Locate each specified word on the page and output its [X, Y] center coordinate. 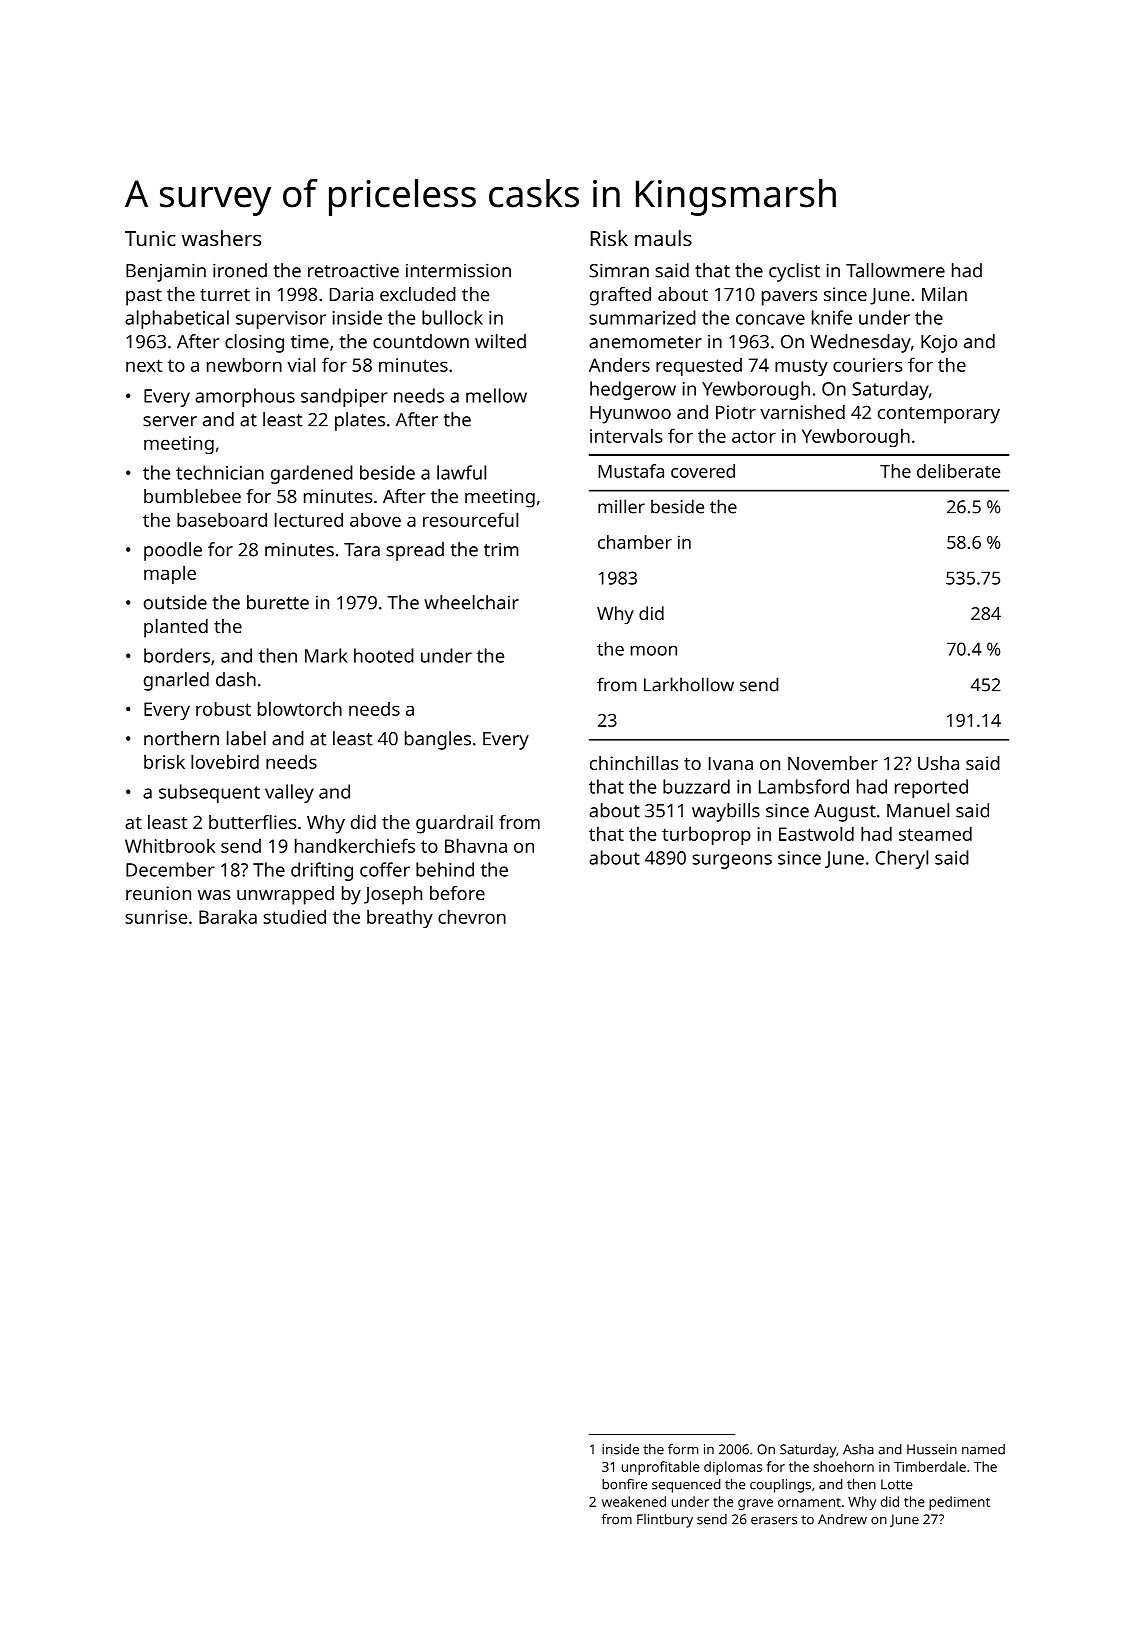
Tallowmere [895, 270]
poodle [173, 551]
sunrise [156, 917]
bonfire [624, 1484]
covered [703, 471]
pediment [959, 1503]
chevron [472, 916]
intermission [458, 270]
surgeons [732, 861]
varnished [802, 412]
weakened [634, 1501]
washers [221, 238]
